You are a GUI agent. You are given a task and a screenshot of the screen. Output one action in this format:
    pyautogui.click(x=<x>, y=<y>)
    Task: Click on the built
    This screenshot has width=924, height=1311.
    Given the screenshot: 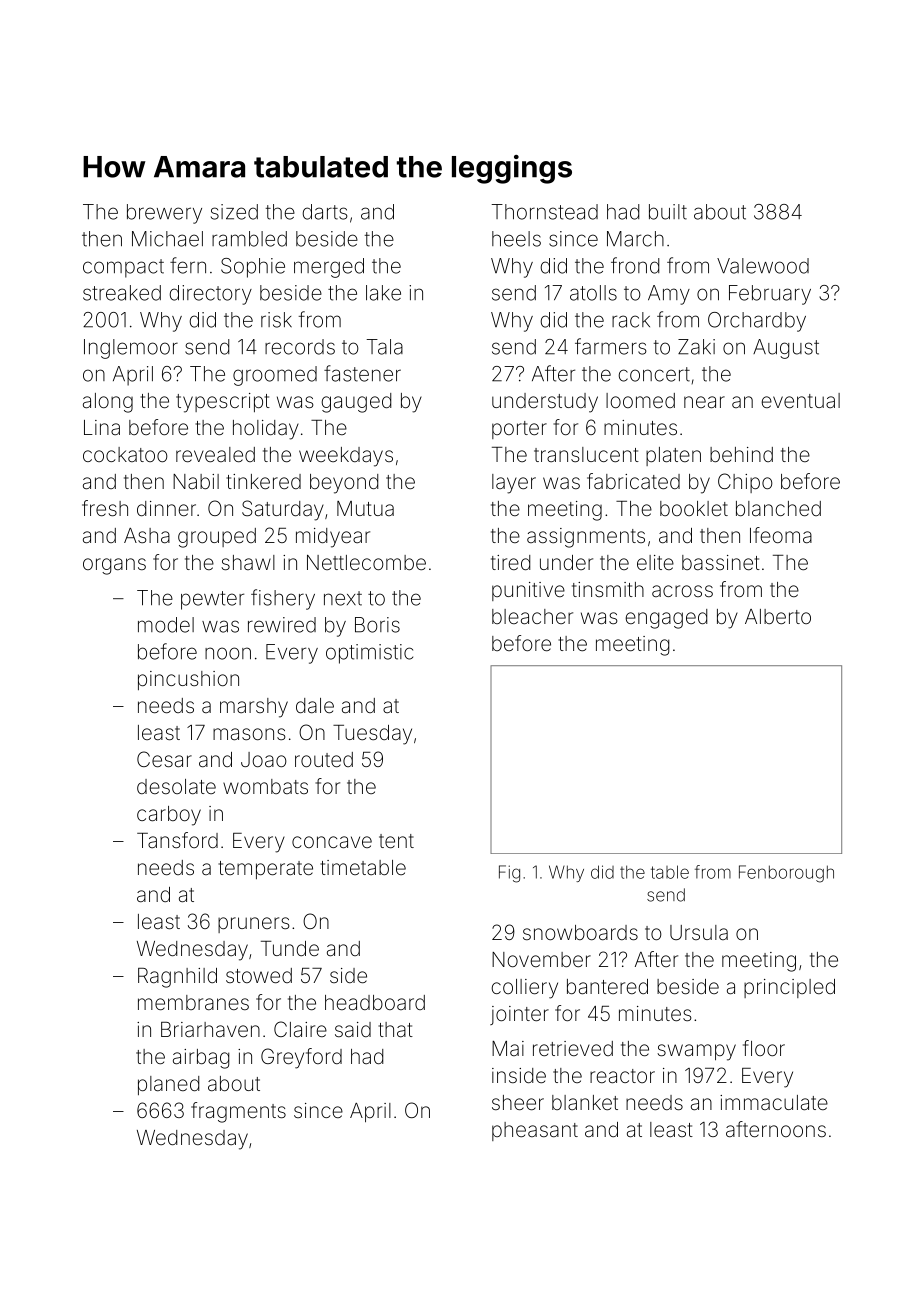 What is the action you would take?
    pyautogui.click(x=668, y=212)
